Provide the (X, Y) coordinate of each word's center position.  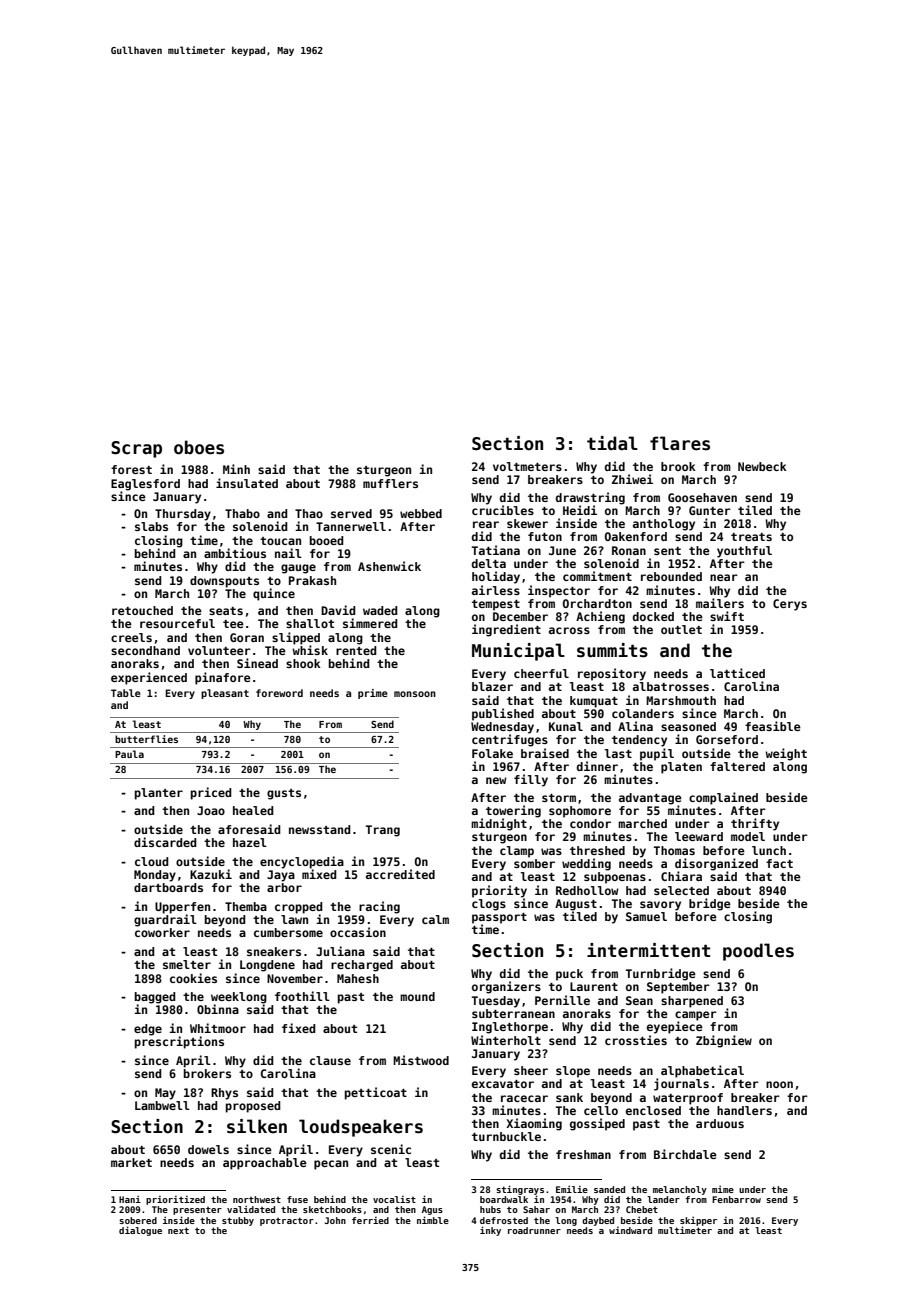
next (178, 1230)
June (562, 550)
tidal (612, 443)
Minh (236, 469)
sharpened (692, 1002)
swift (727, 616)
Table (126, 693)
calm (435, 919)
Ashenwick (389, 566)
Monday (155, 876)
